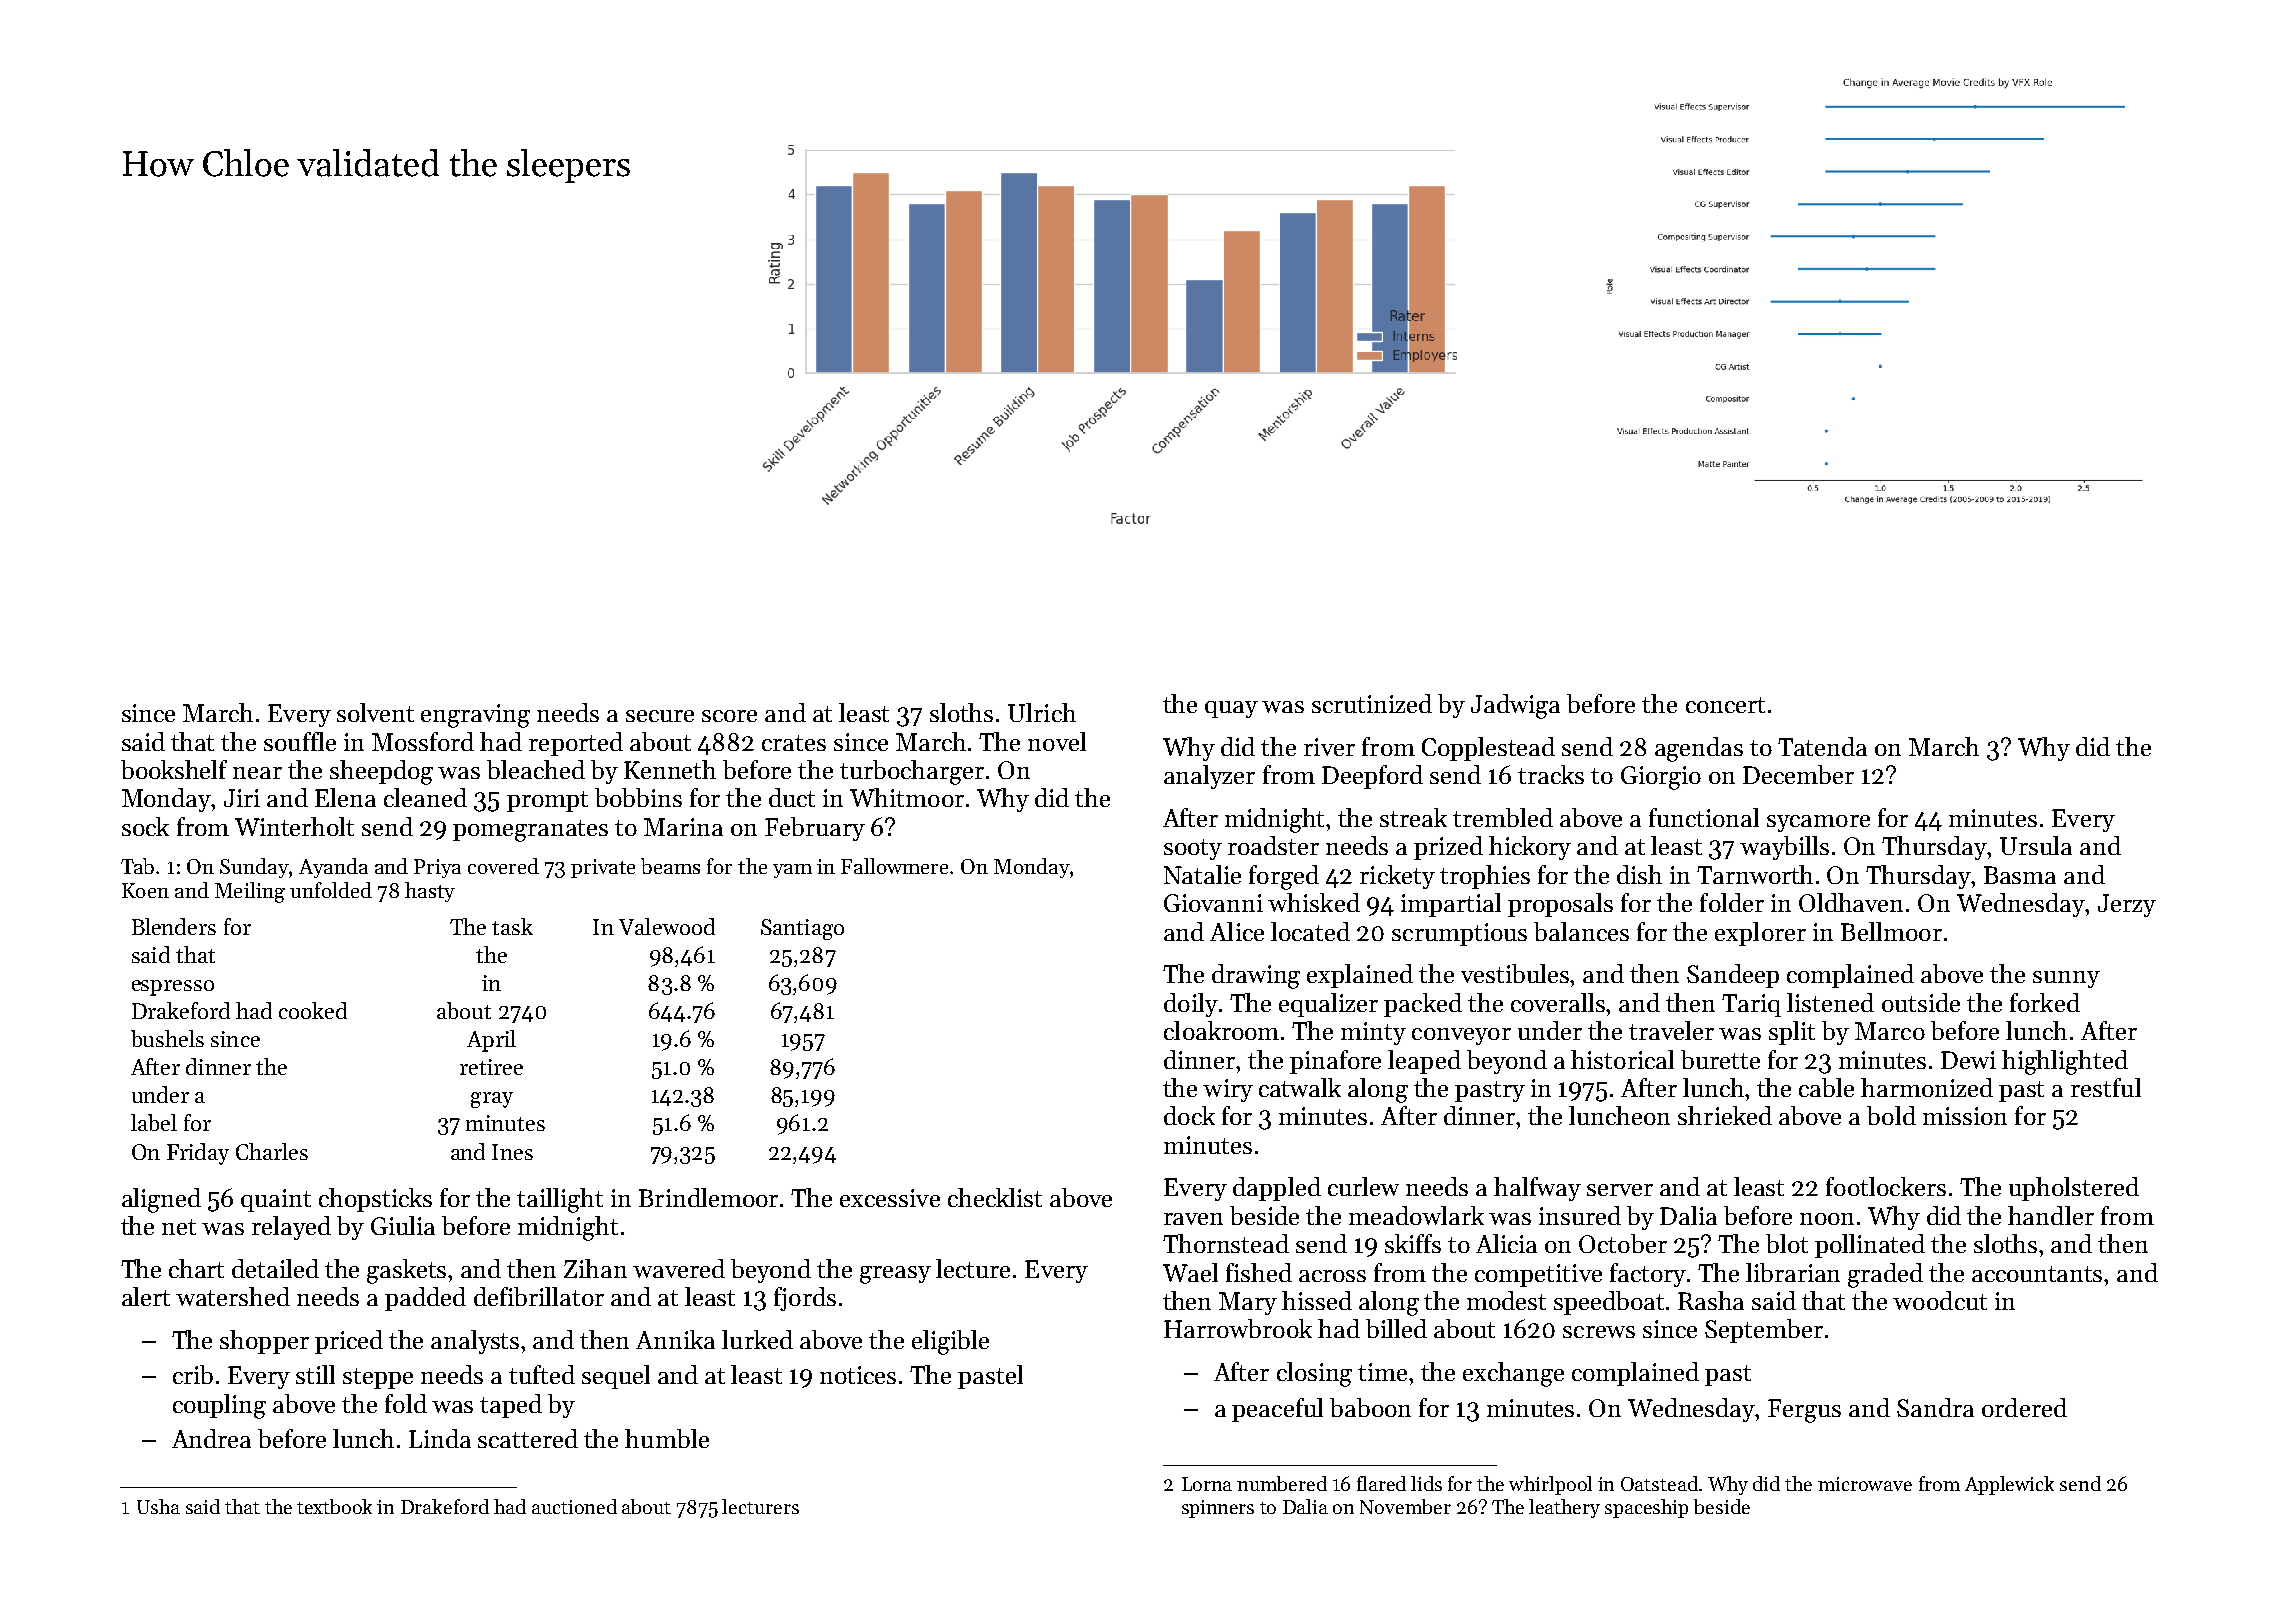 The image size is (2282, 1614). I want to click on server, so click(1620, 1190).
